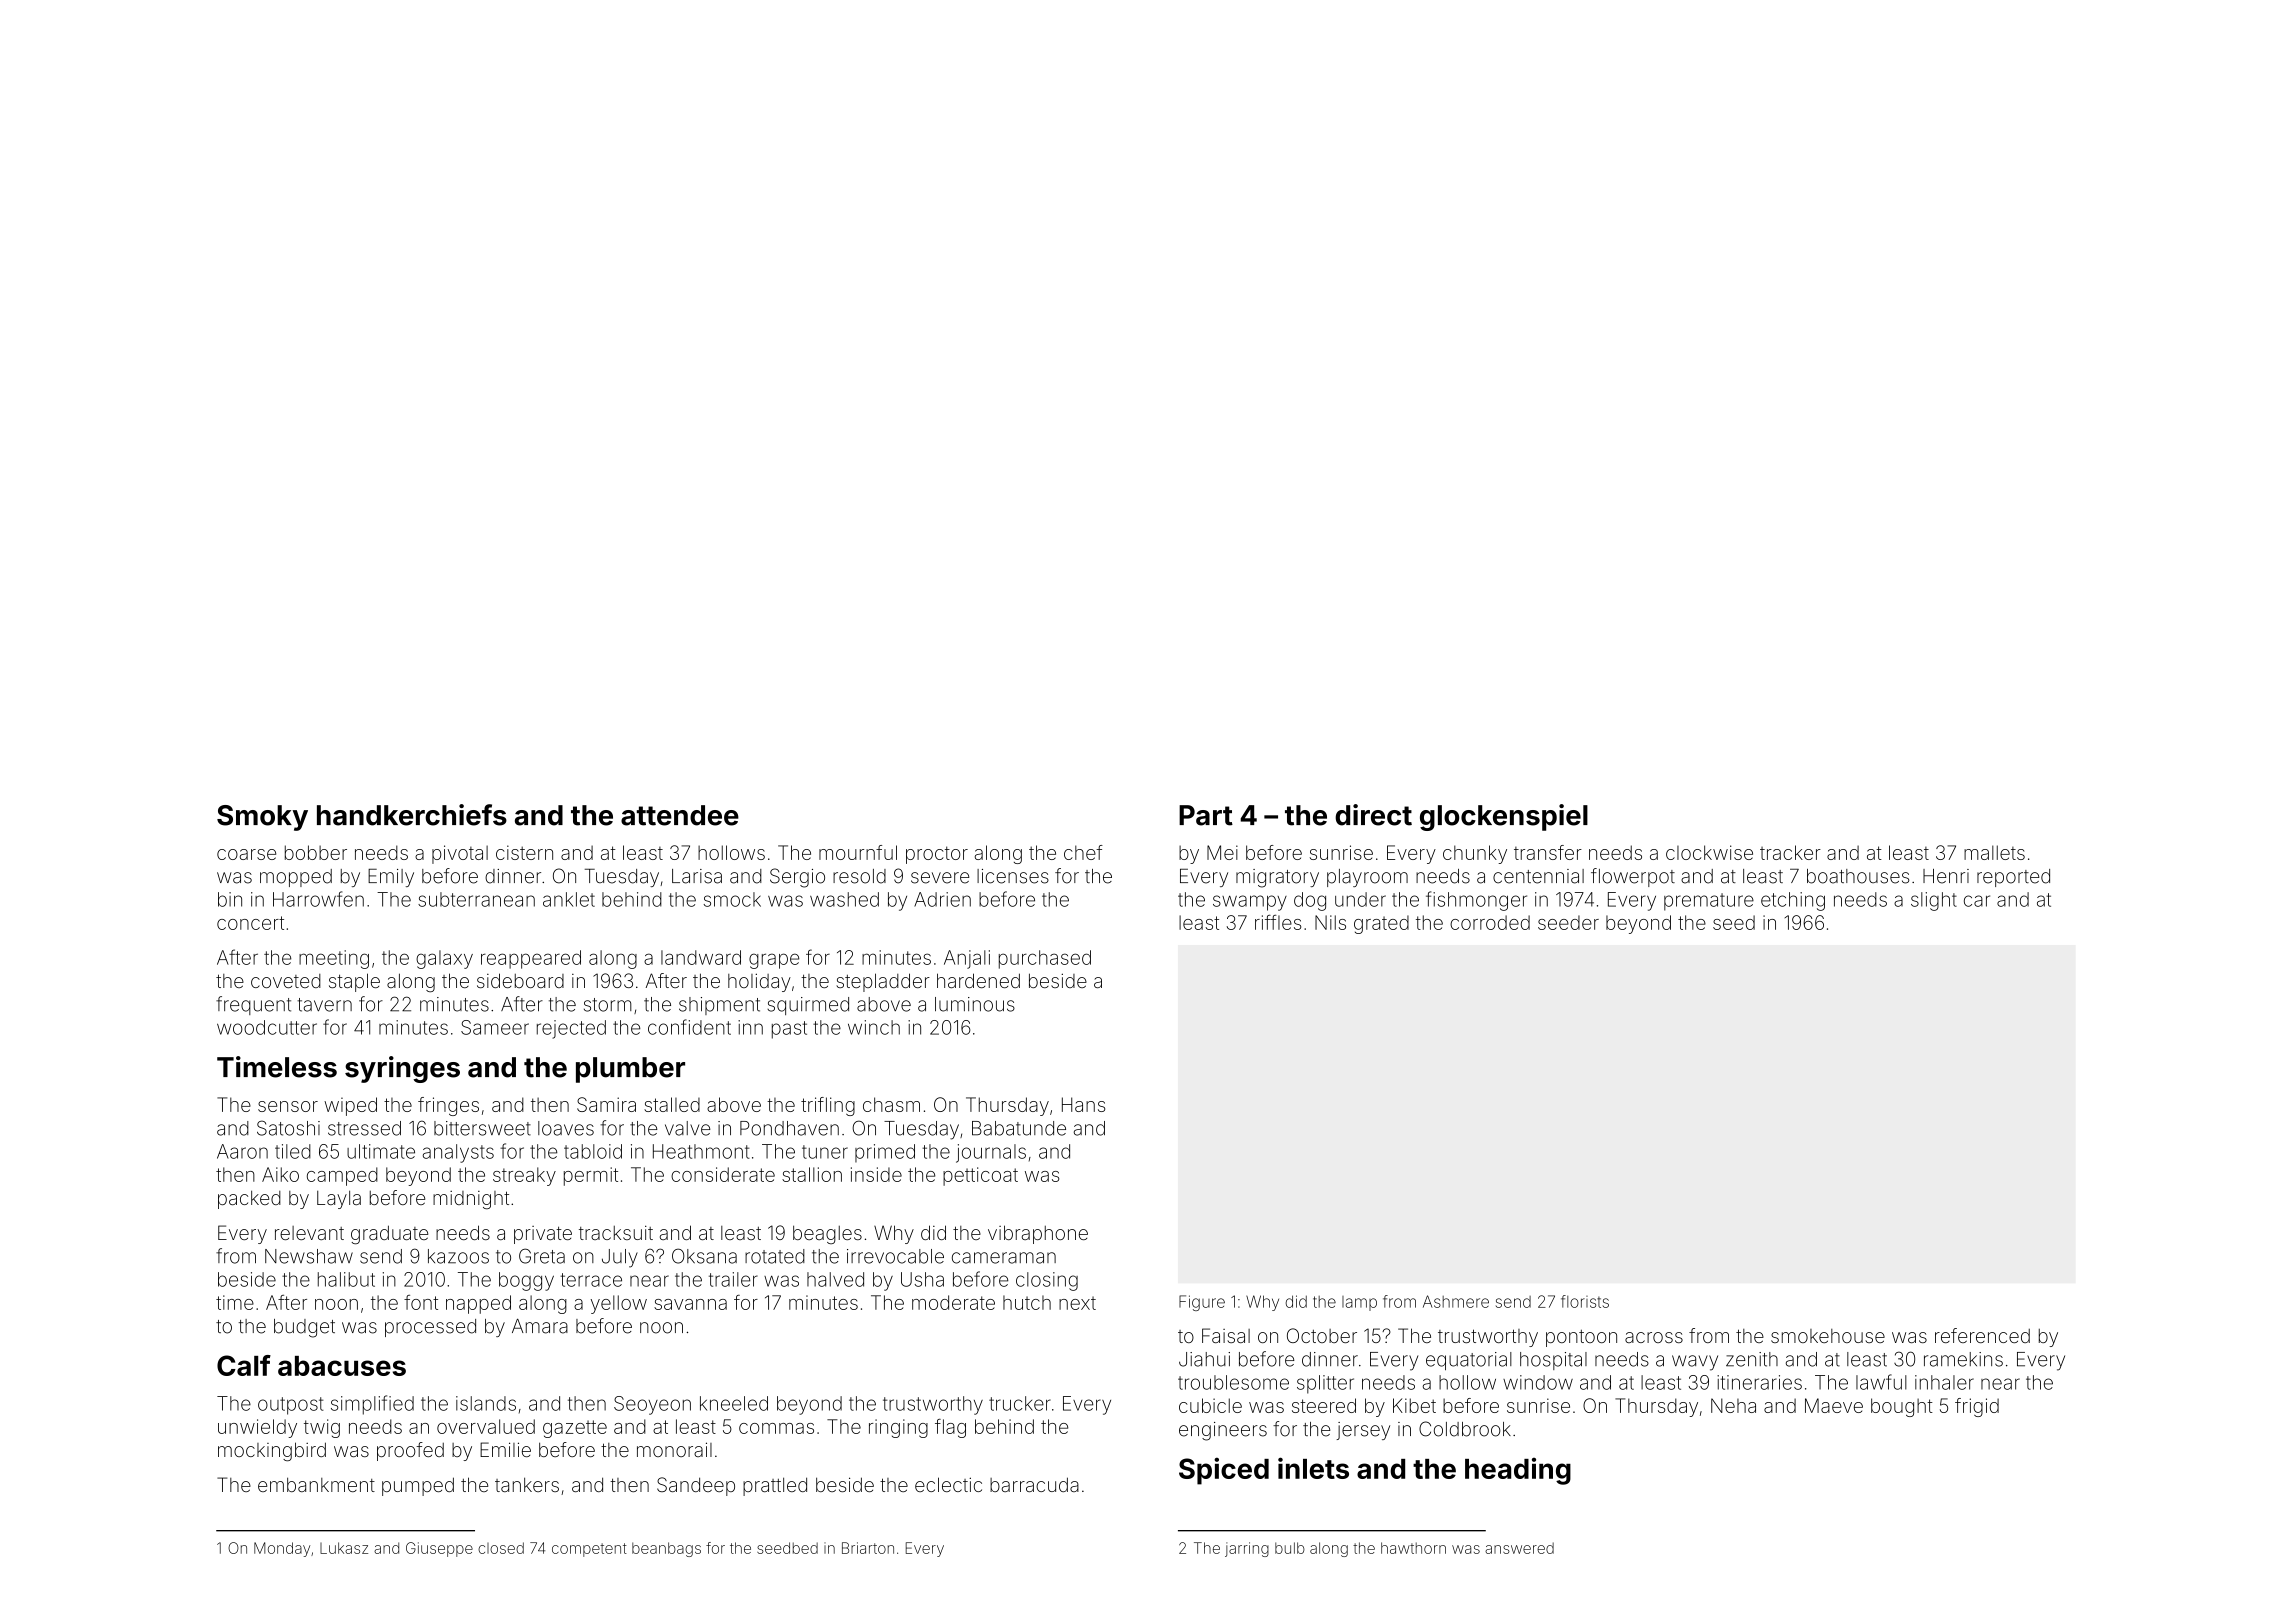  What do you see at coordinates (1548, 852) in the page?
I see `transfer` at bounding box center [1548, 852].
